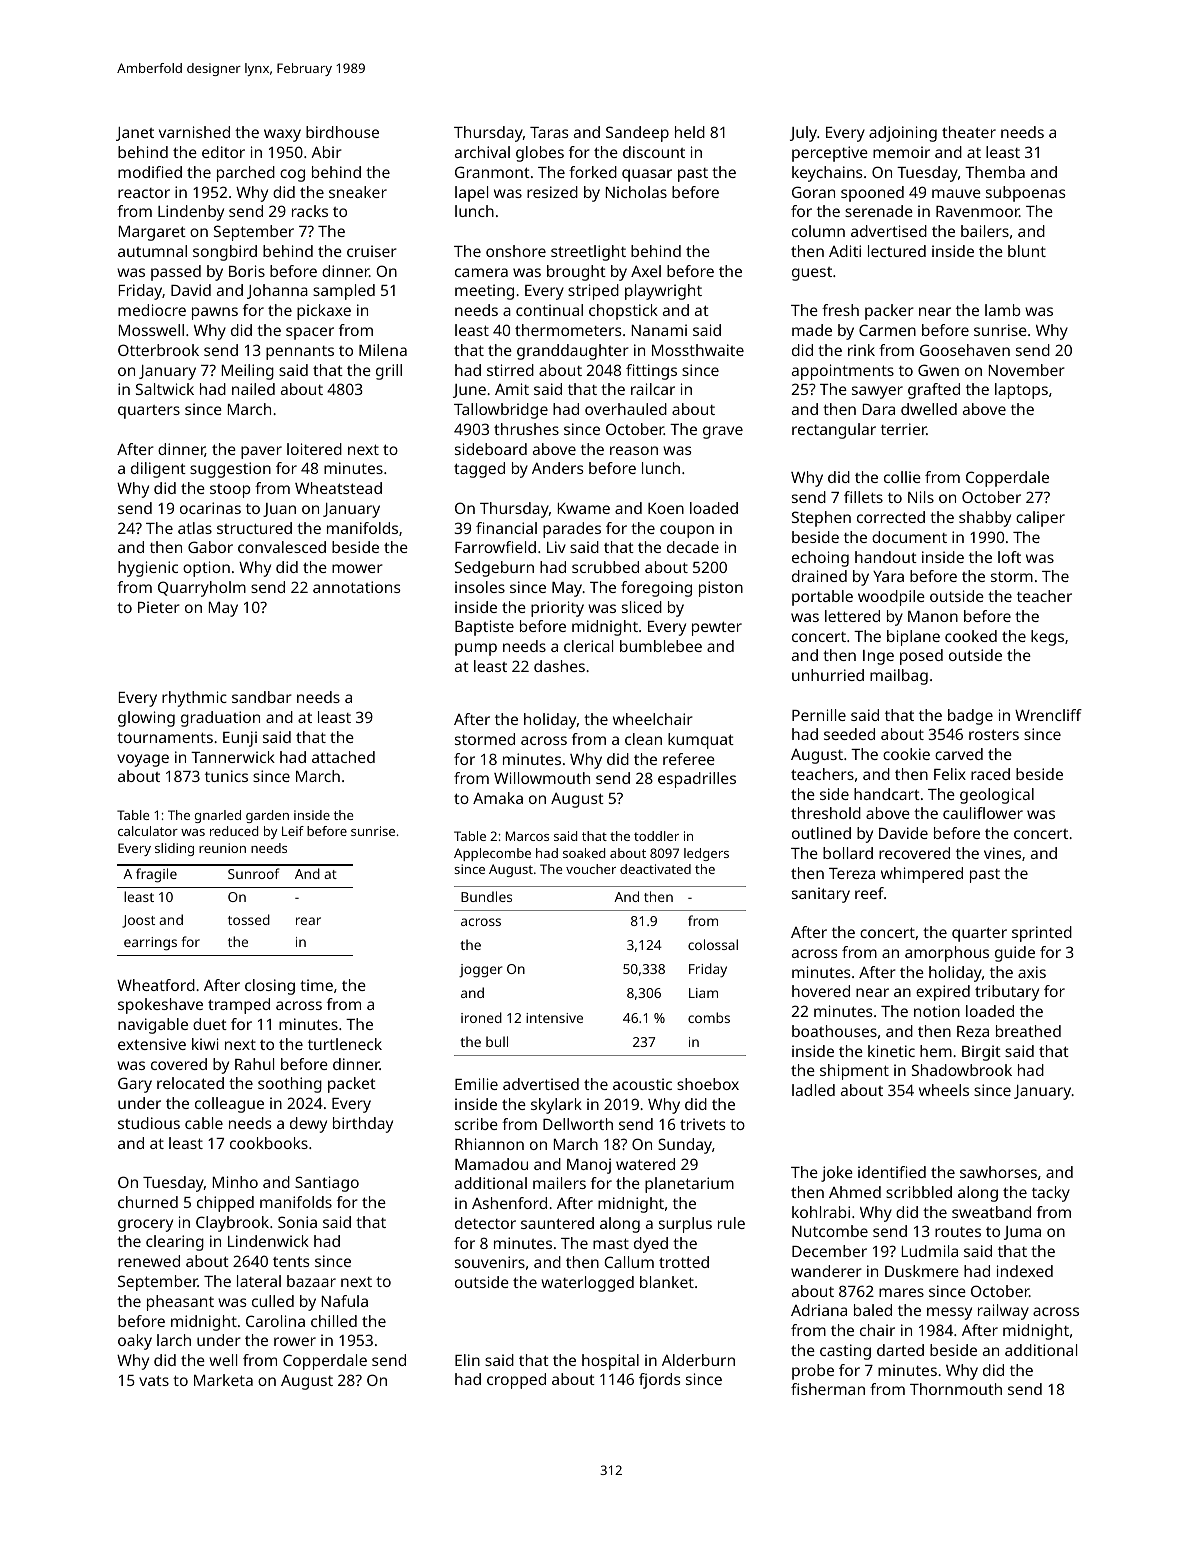 This image has height=1553, width=1200. Describe the element at coordinates (826, 1271) in the image. I see `wanderer` at that location.
